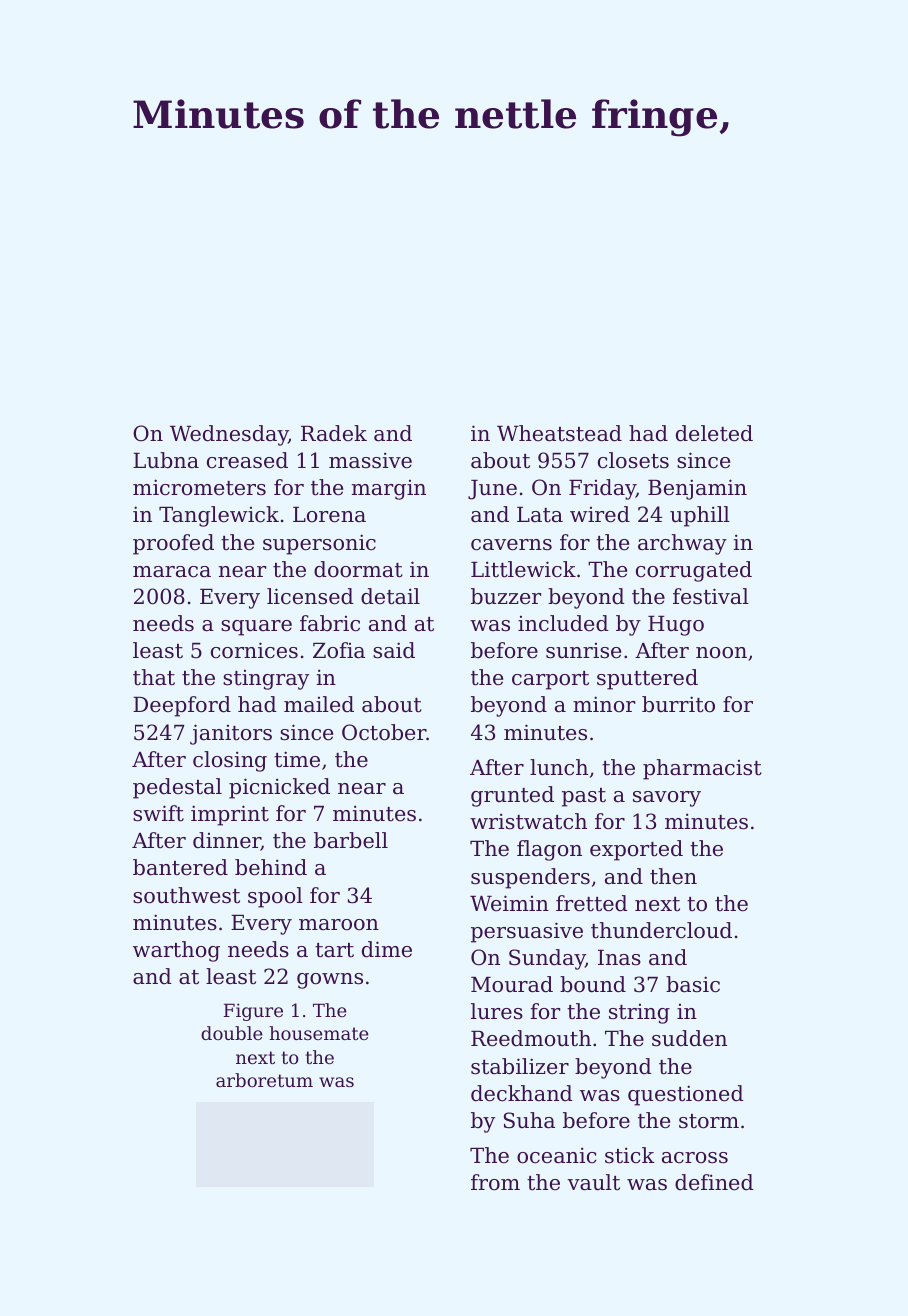  What do you see at coordinates (254, 650) in the image?
I see `cornices` at bounding box center [254, 650].
